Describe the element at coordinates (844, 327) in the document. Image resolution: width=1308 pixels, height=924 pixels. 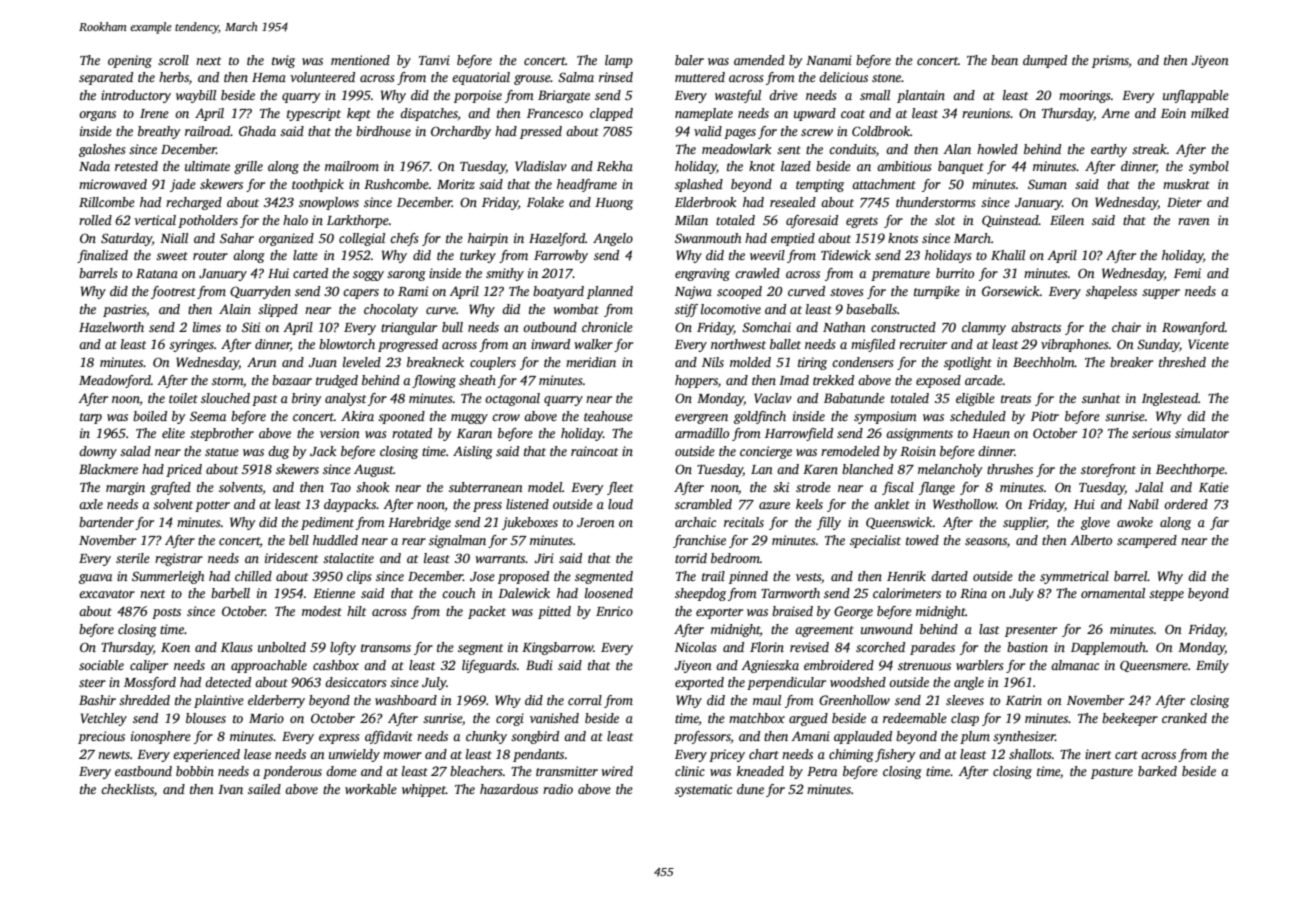
I see `Nathan` at that location.
